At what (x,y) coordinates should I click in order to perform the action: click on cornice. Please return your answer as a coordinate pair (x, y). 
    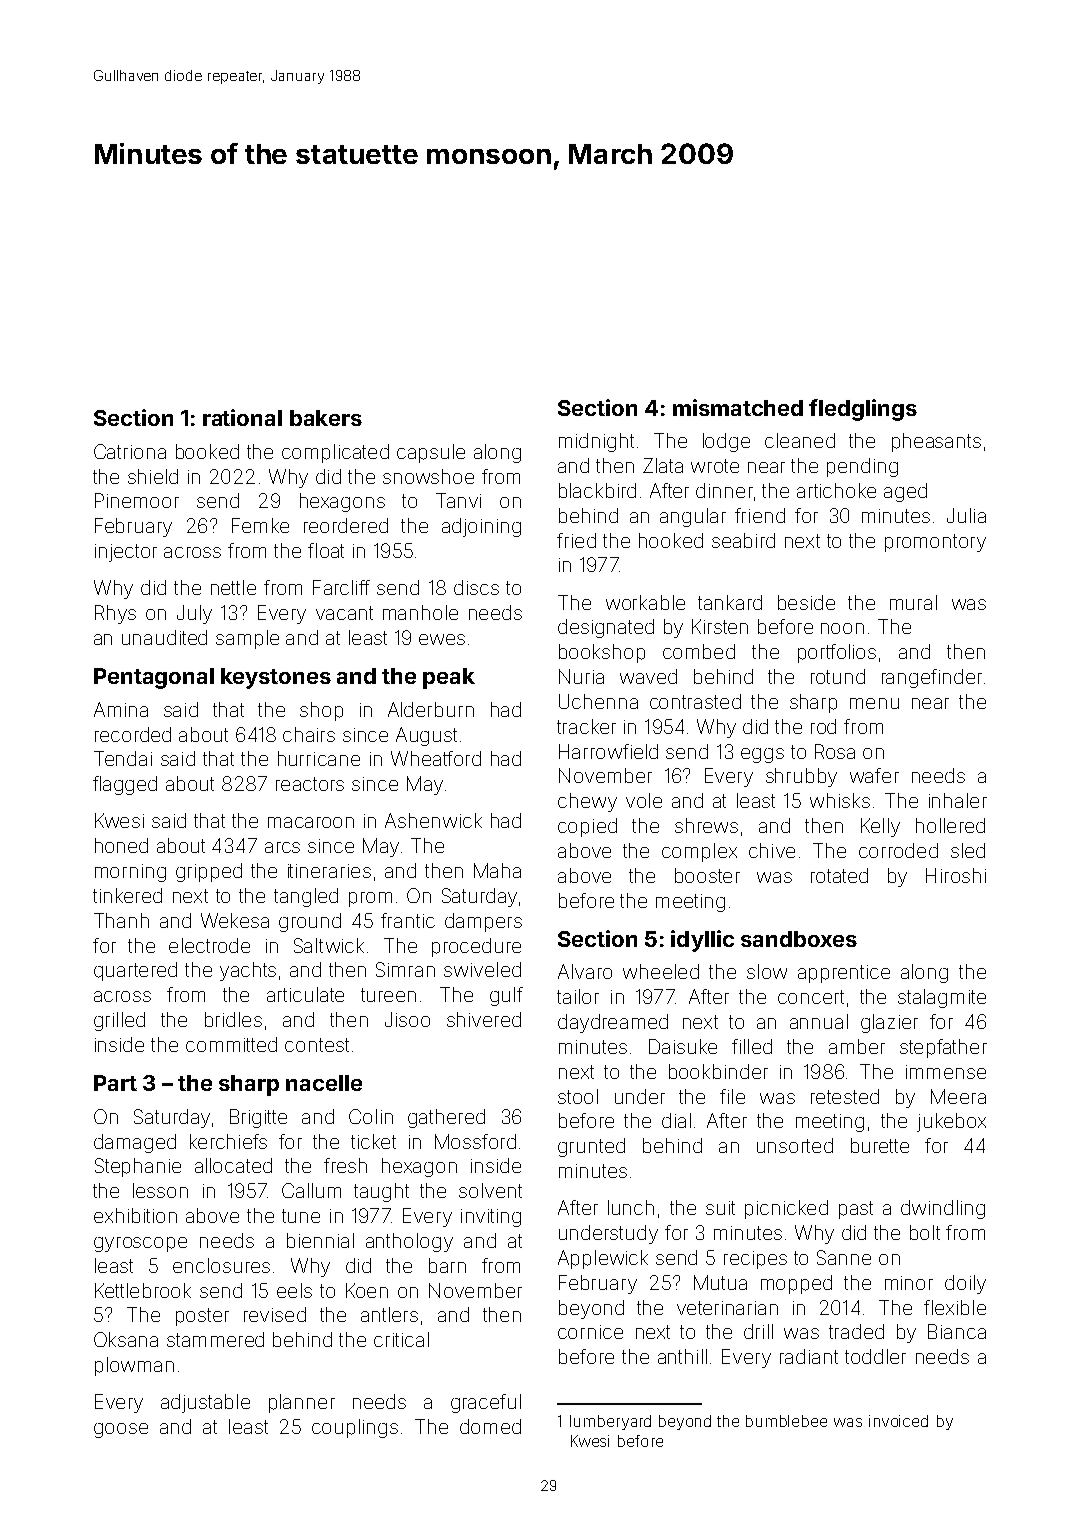
    Looking at the image, I should click on (590, 1332).
